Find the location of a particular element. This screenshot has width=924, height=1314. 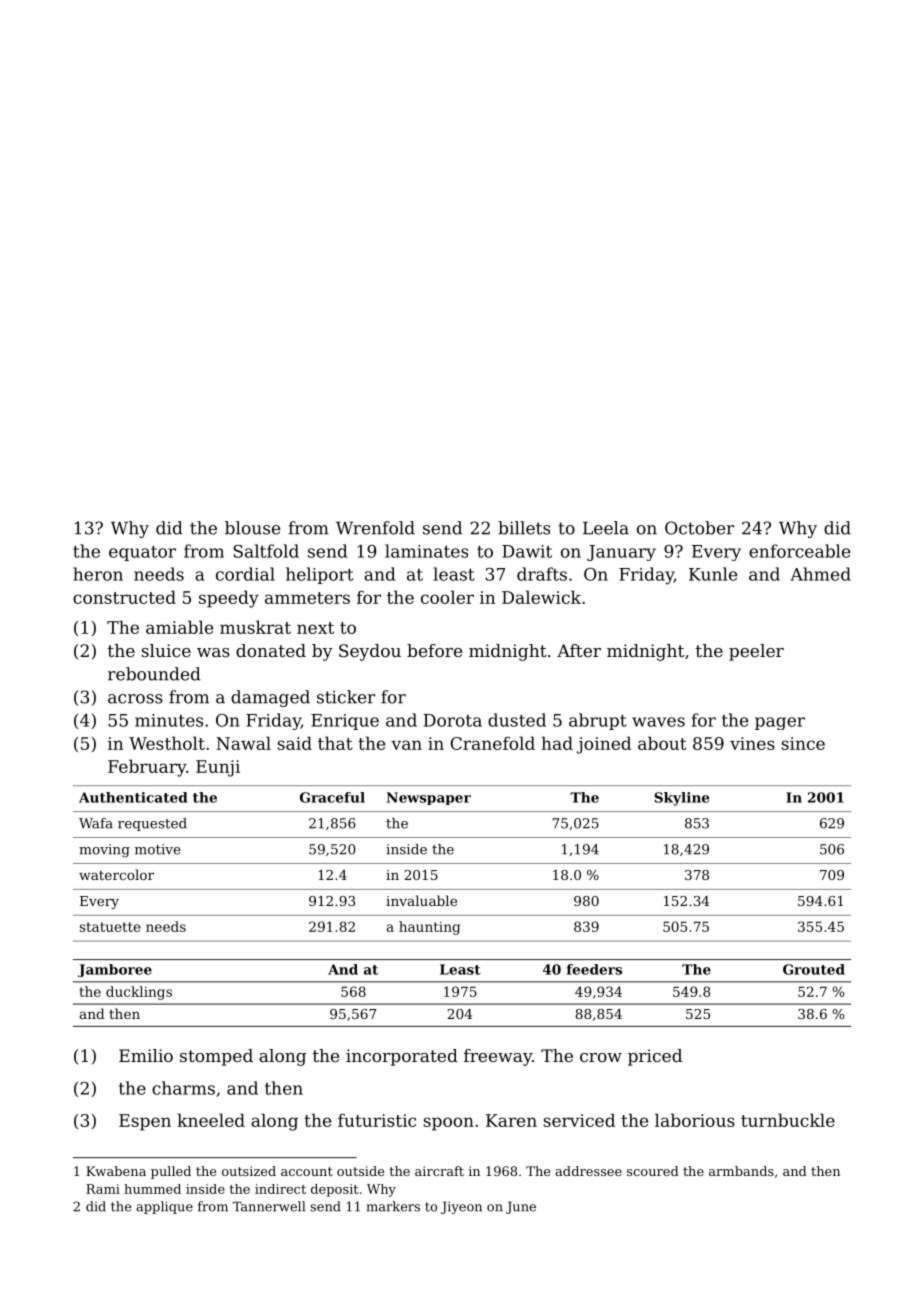

October is located at coordinates (699, 528).
